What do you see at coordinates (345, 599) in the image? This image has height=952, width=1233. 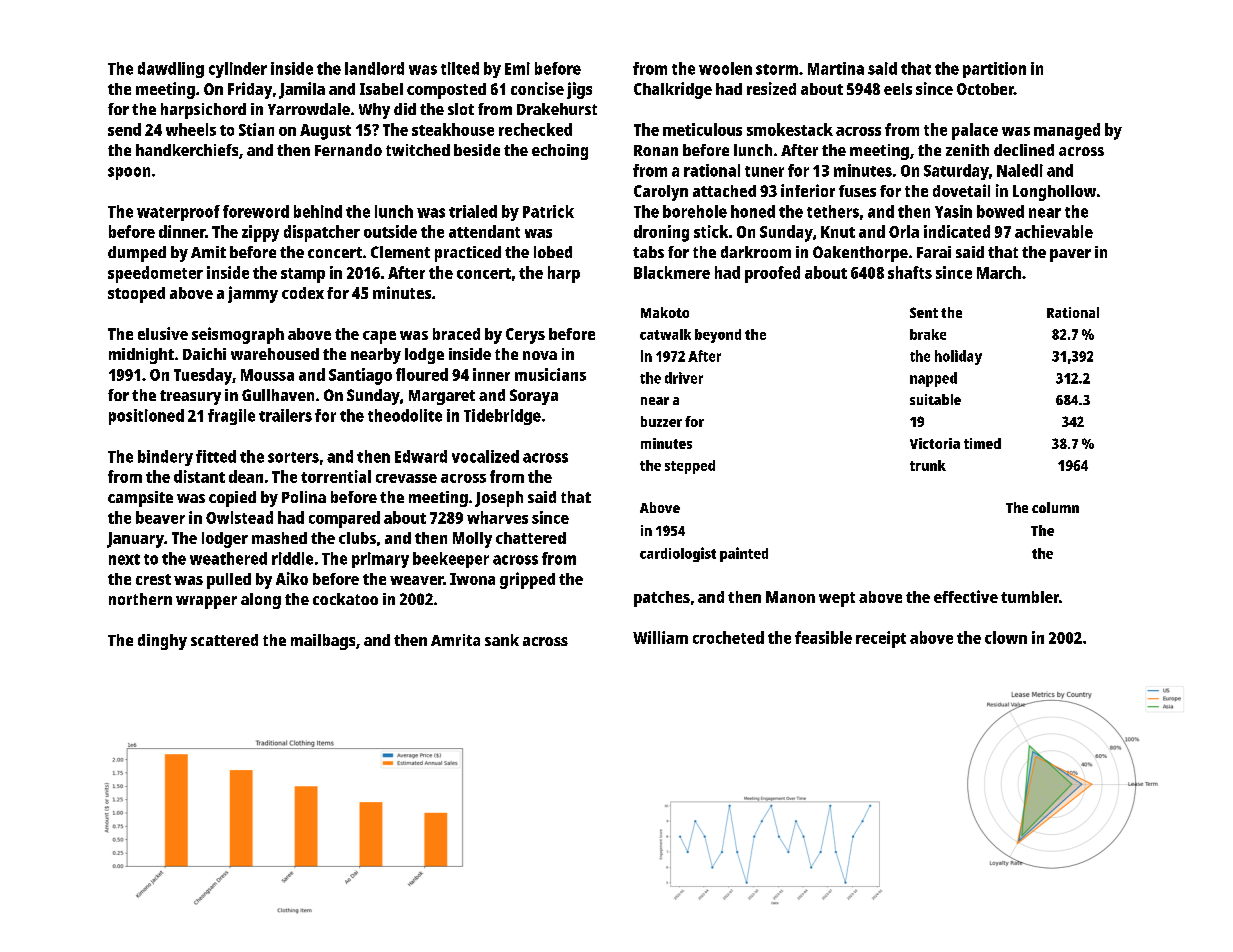 I see `cockatoo` at bounding box center [345, 599].
